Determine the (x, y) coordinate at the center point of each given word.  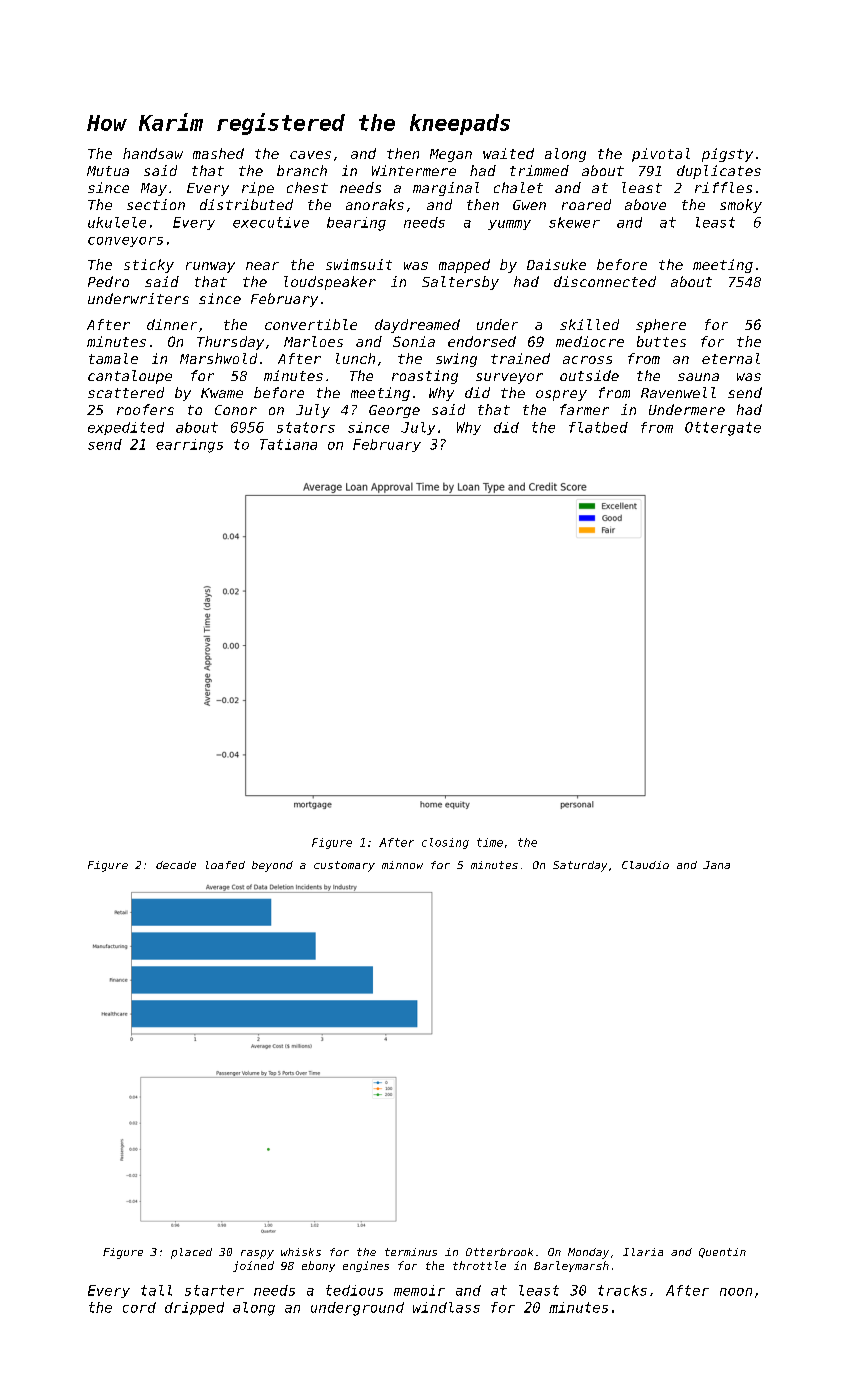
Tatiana (288, 444)
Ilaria (643, 1252)
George (394, 411)
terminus (411, 1252)
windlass (446, 1307)
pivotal (661, 155)
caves (310, 155)
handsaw (153, 153)
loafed (225, 865)
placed (191, 1253)
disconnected (605, 281)
